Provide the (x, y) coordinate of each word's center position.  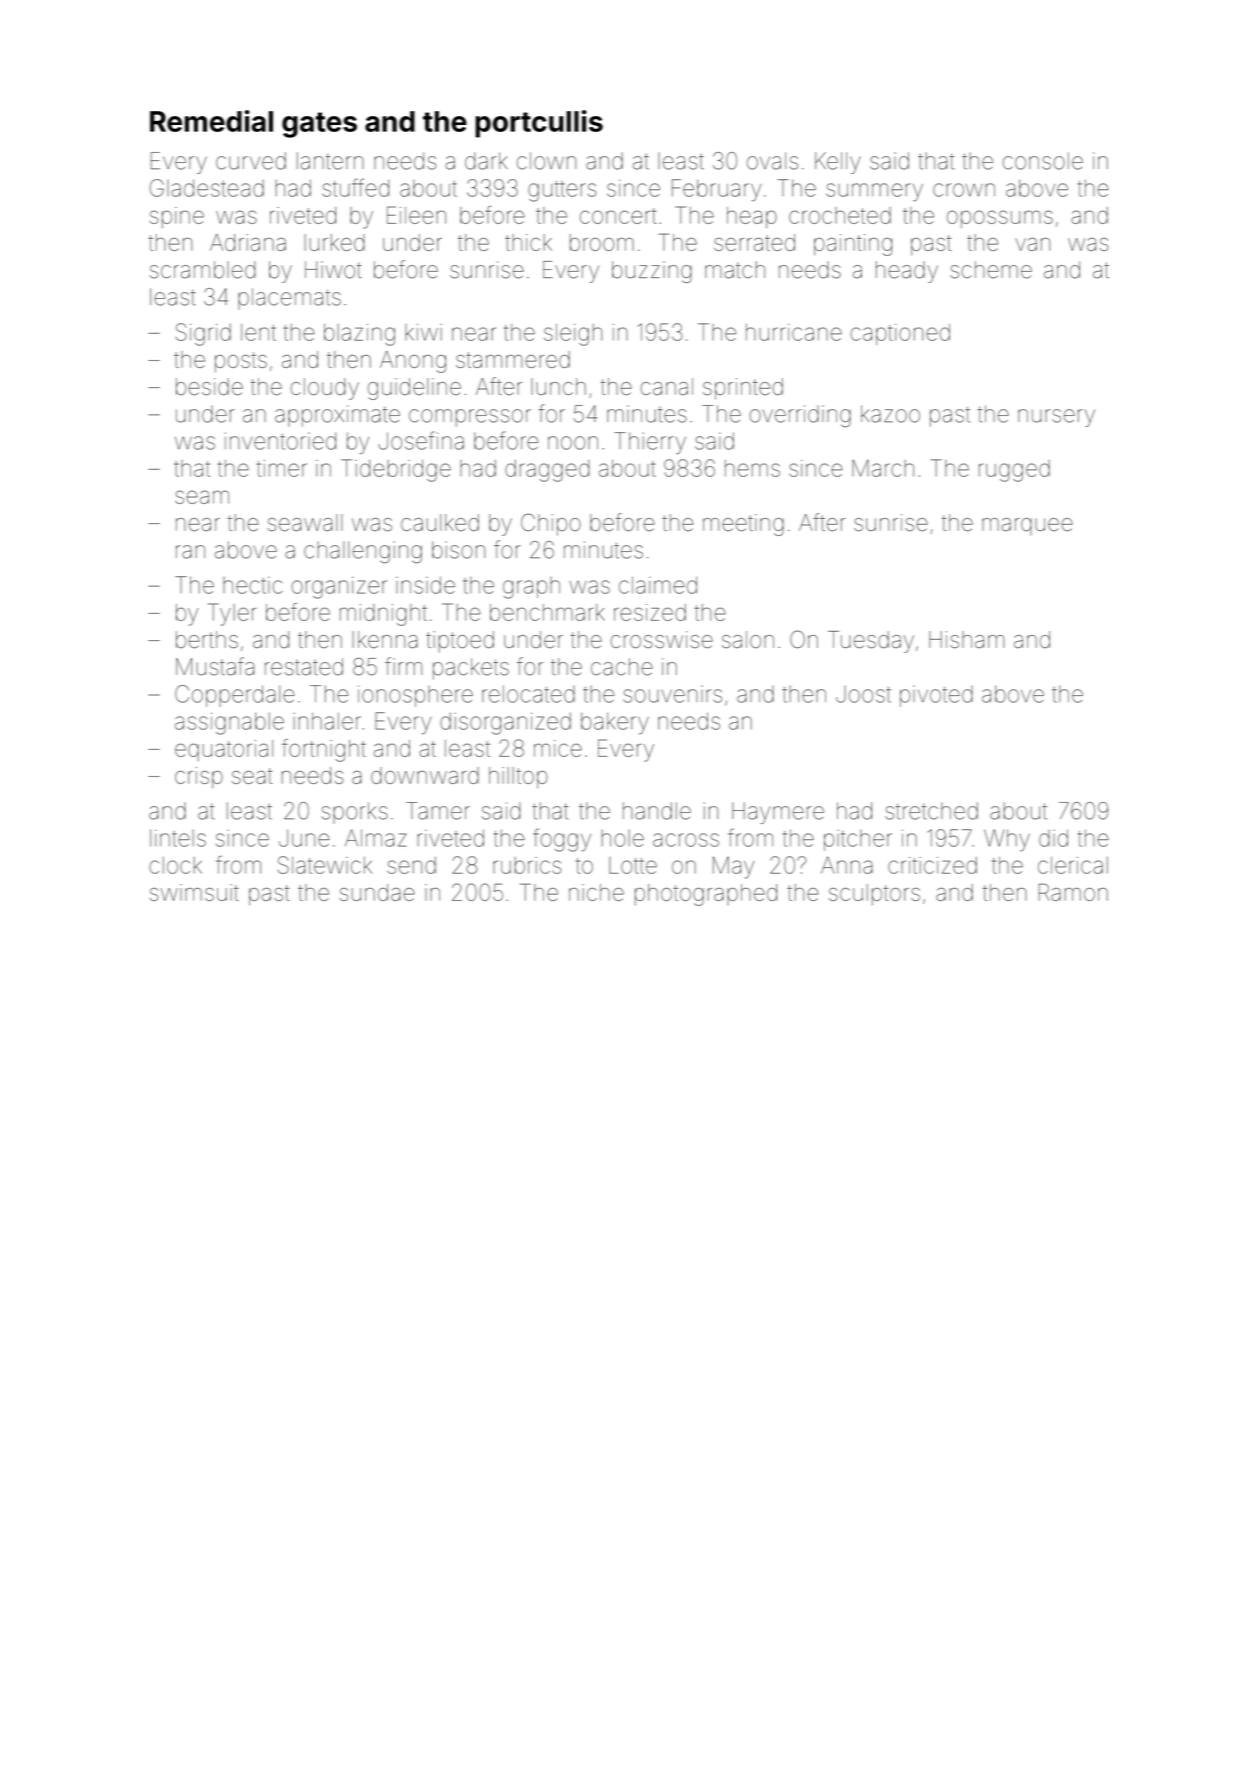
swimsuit (194, 892)
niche (596, 892)
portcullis (539, 124)
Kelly (838, 163)
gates (319, 125)
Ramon (1073, 892)
